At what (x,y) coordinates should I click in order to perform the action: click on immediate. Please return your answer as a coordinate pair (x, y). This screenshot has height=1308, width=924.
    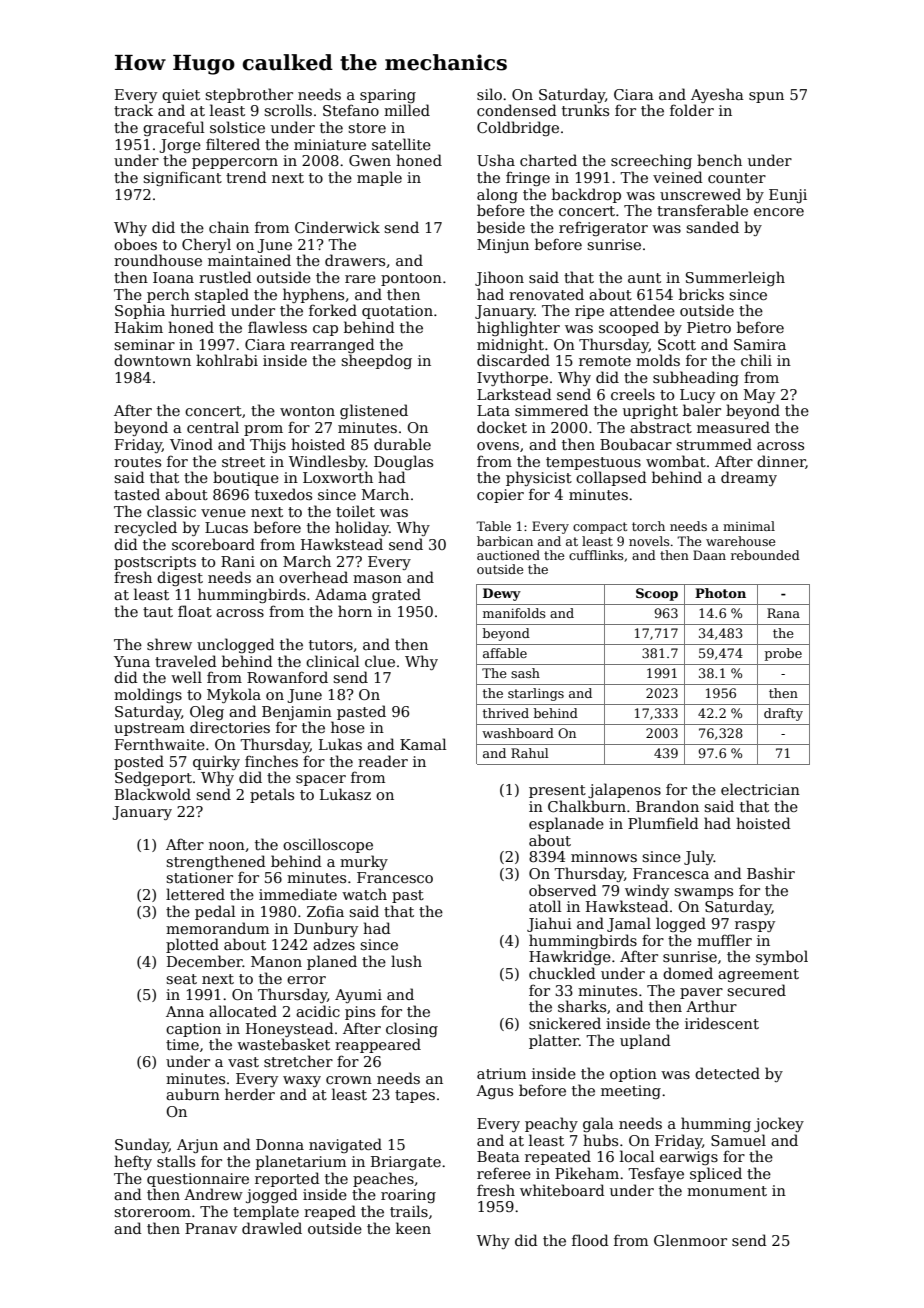
    Looking at the image, I should click on (298, 894).
